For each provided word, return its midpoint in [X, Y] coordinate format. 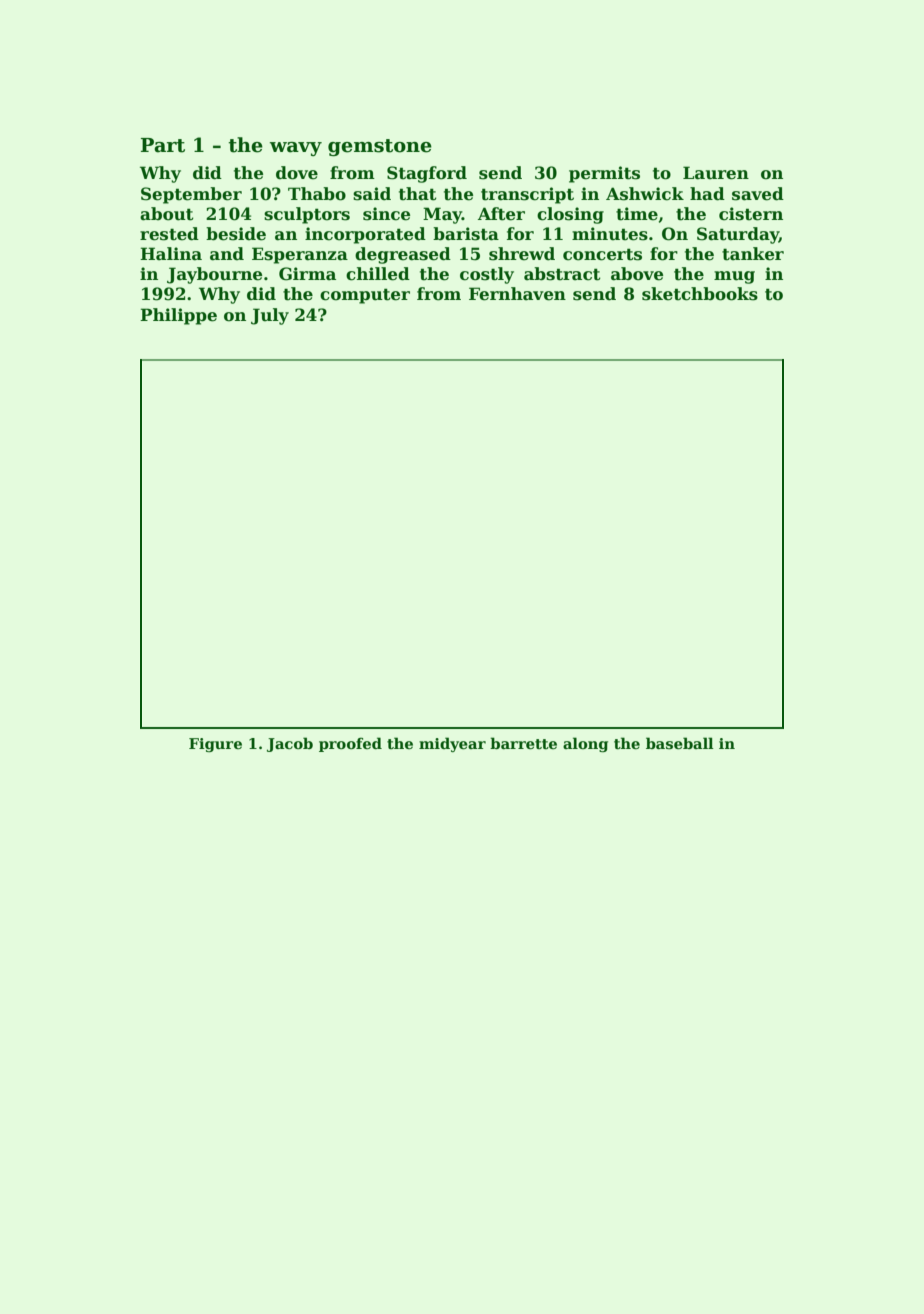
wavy [296, 149]
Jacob [290, 744]
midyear [452, 744]
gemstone [380, 147]
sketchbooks [700, 294]
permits [604, 174]
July [270, 316]
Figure [215, 745]
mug [734, 277]
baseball [680, 743]
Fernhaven [517, 294]
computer [365, 296]
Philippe [178, 316]
